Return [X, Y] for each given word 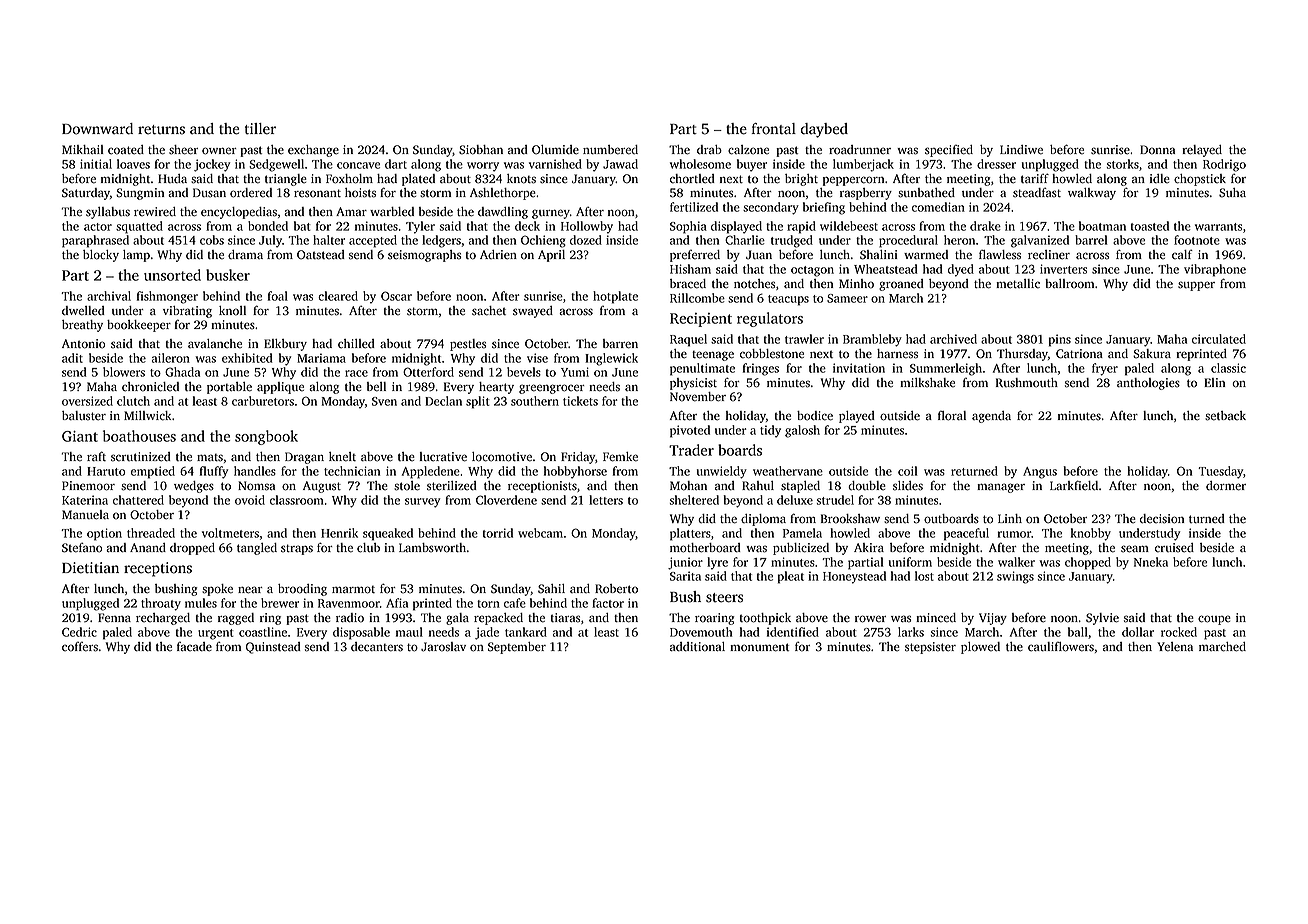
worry [483, 167]
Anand [148, 547]
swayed [533, 312]
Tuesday [1220, 472]
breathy [82, 326]
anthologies [1148, 384]
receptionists [542, 487]
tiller [260, 129]
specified [949, 151]
